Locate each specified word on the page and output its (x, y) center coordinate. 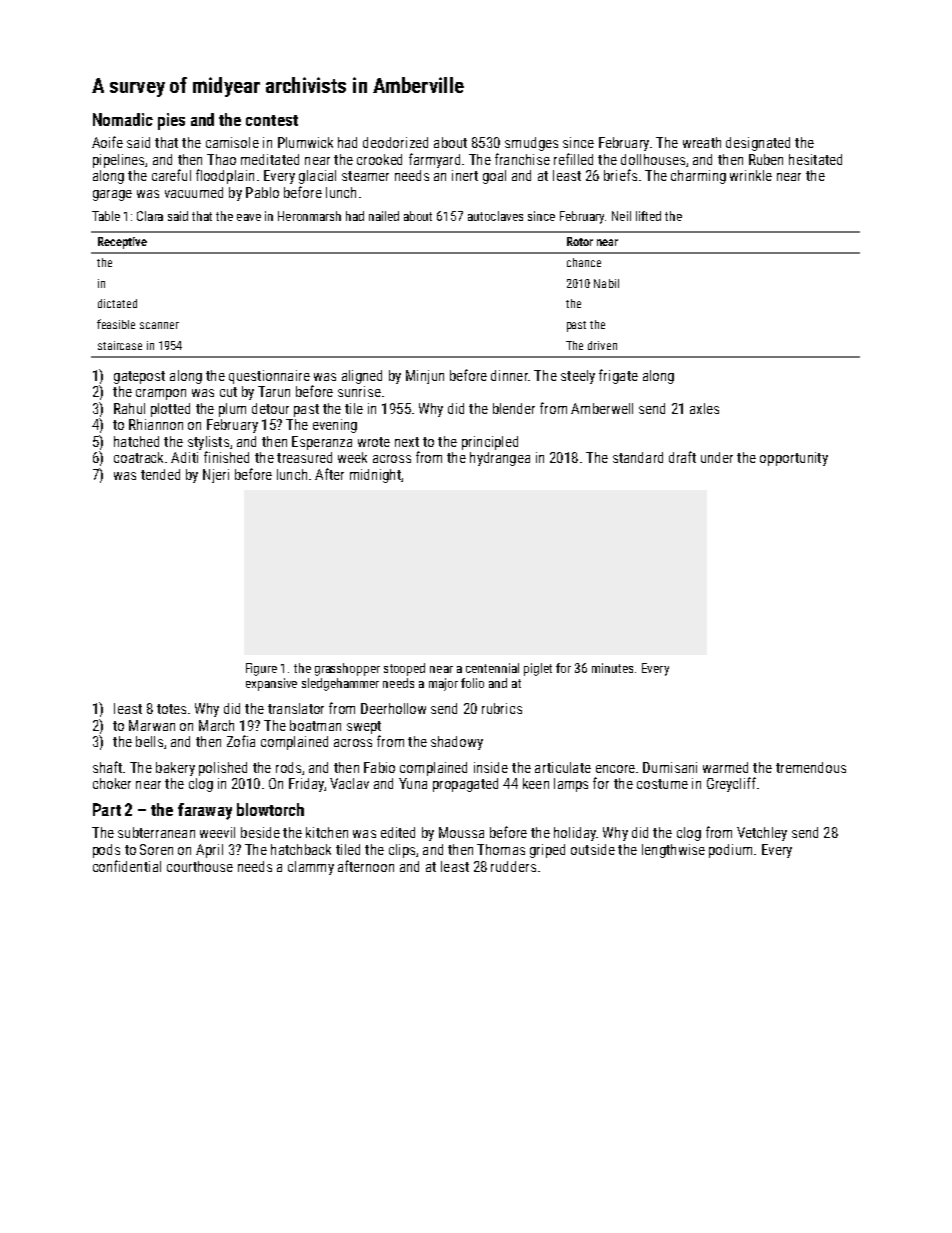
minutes (612, 668)
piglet (538, 669)
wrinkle (751, 175)
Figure (261, 669)
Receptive (122, 243)
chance (584, 262)
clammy (311, 868)
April (209, 851)
